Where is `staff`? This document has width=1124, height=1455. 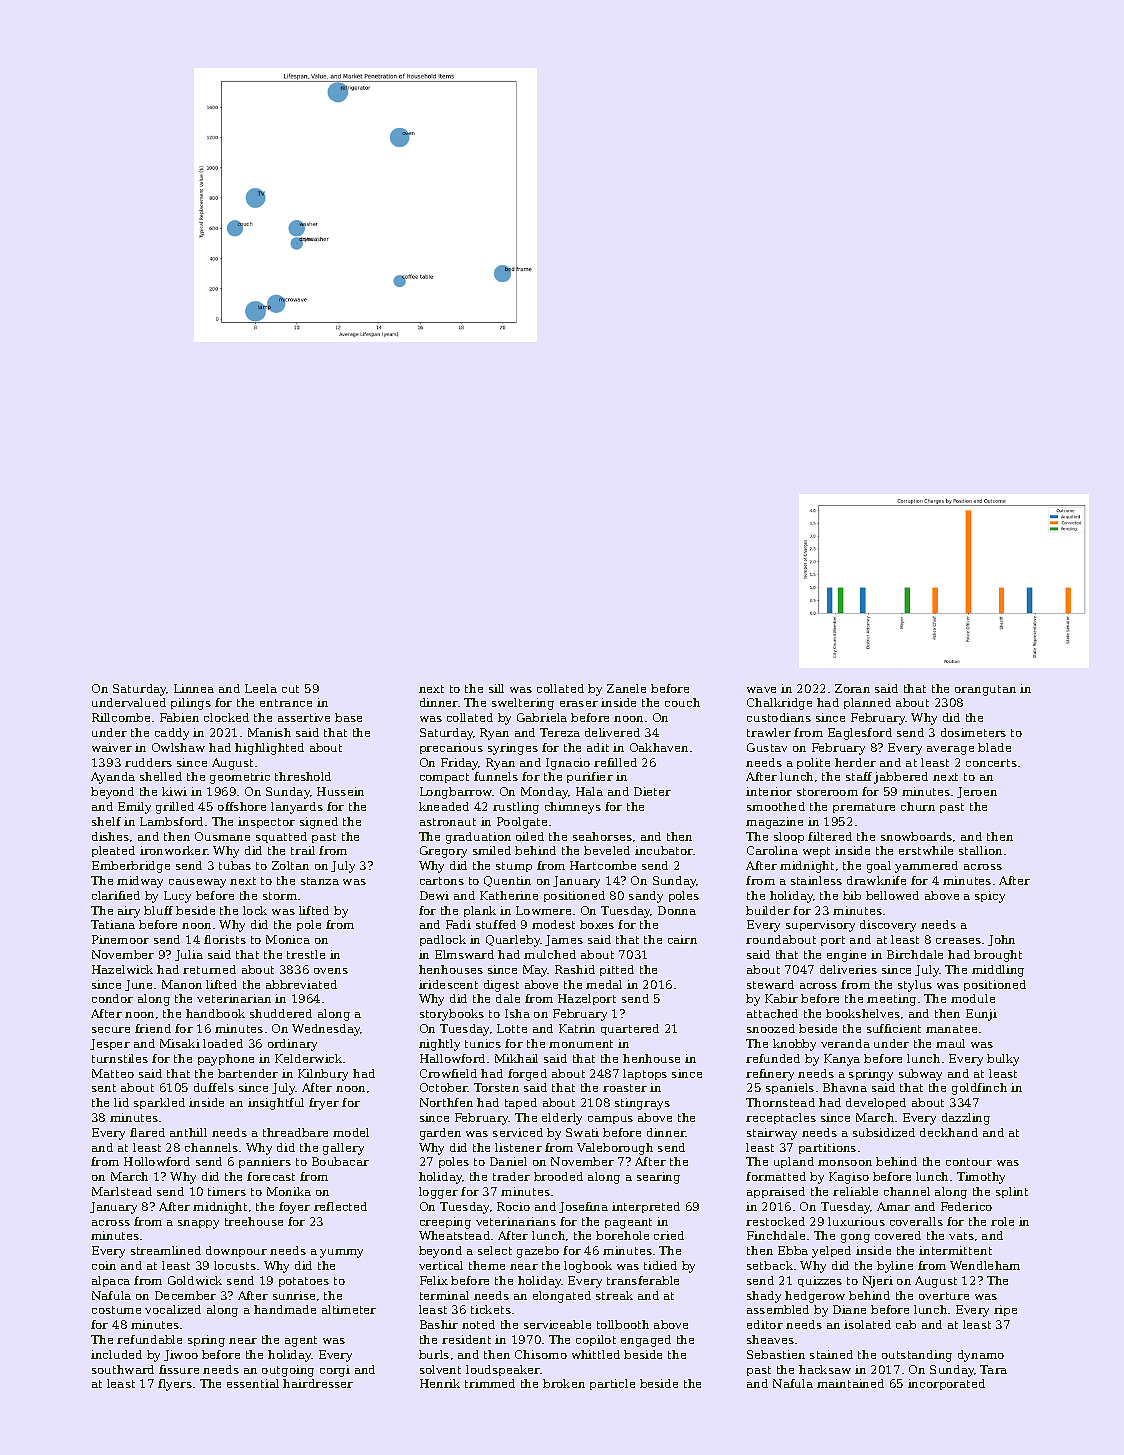
staff is located at coordinates (859, 776).
